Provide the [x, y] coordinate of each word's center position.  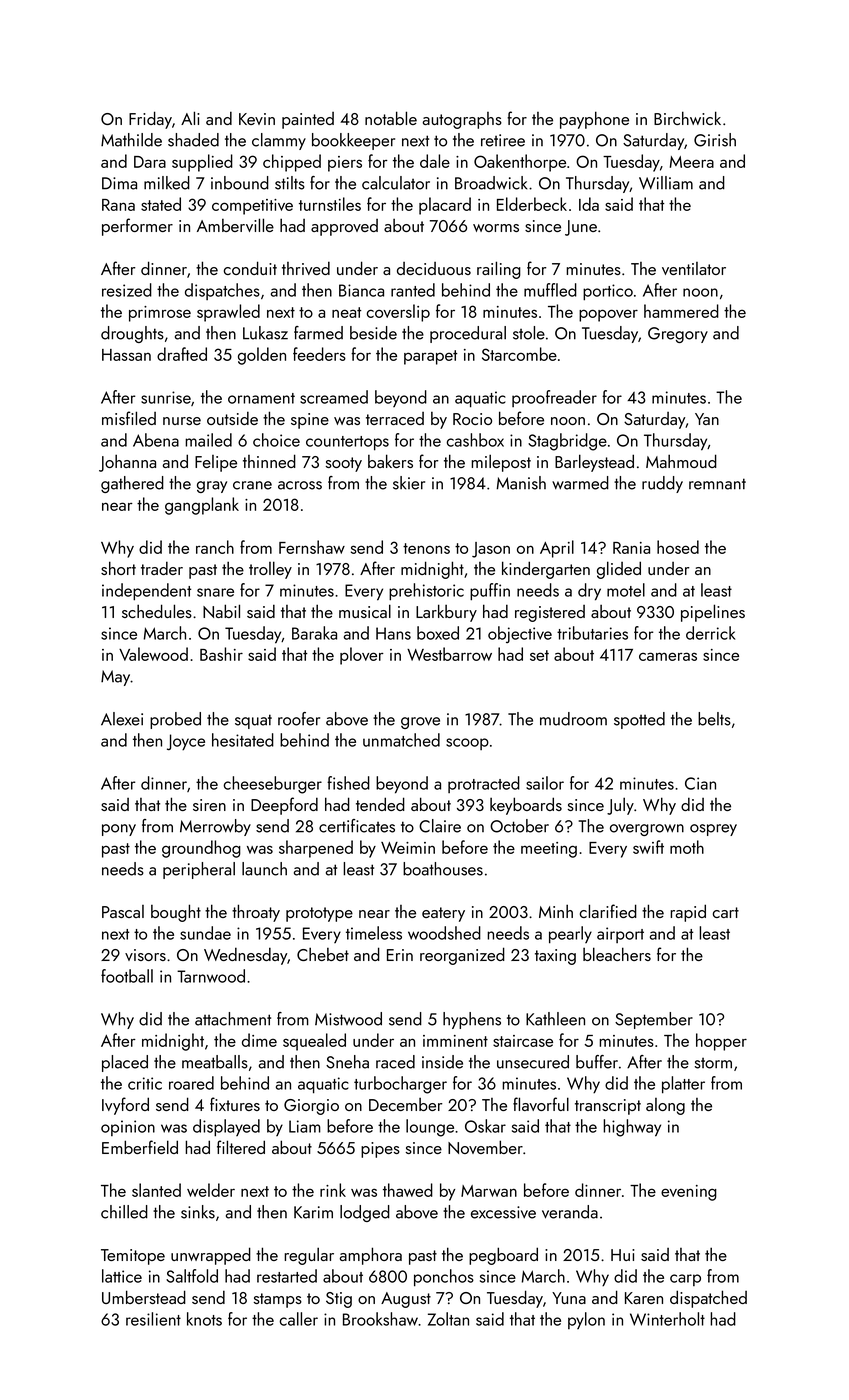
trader [162, 568]
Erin [400, 955]
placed [125, 1063]
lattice [122, 1276]
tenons [426, 548]
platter [683, 1085]
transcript [608, 1107]
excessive [503, 1212]
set [539, 655]
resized [127, 290]
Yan [707, 419]
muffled [550, 290]
